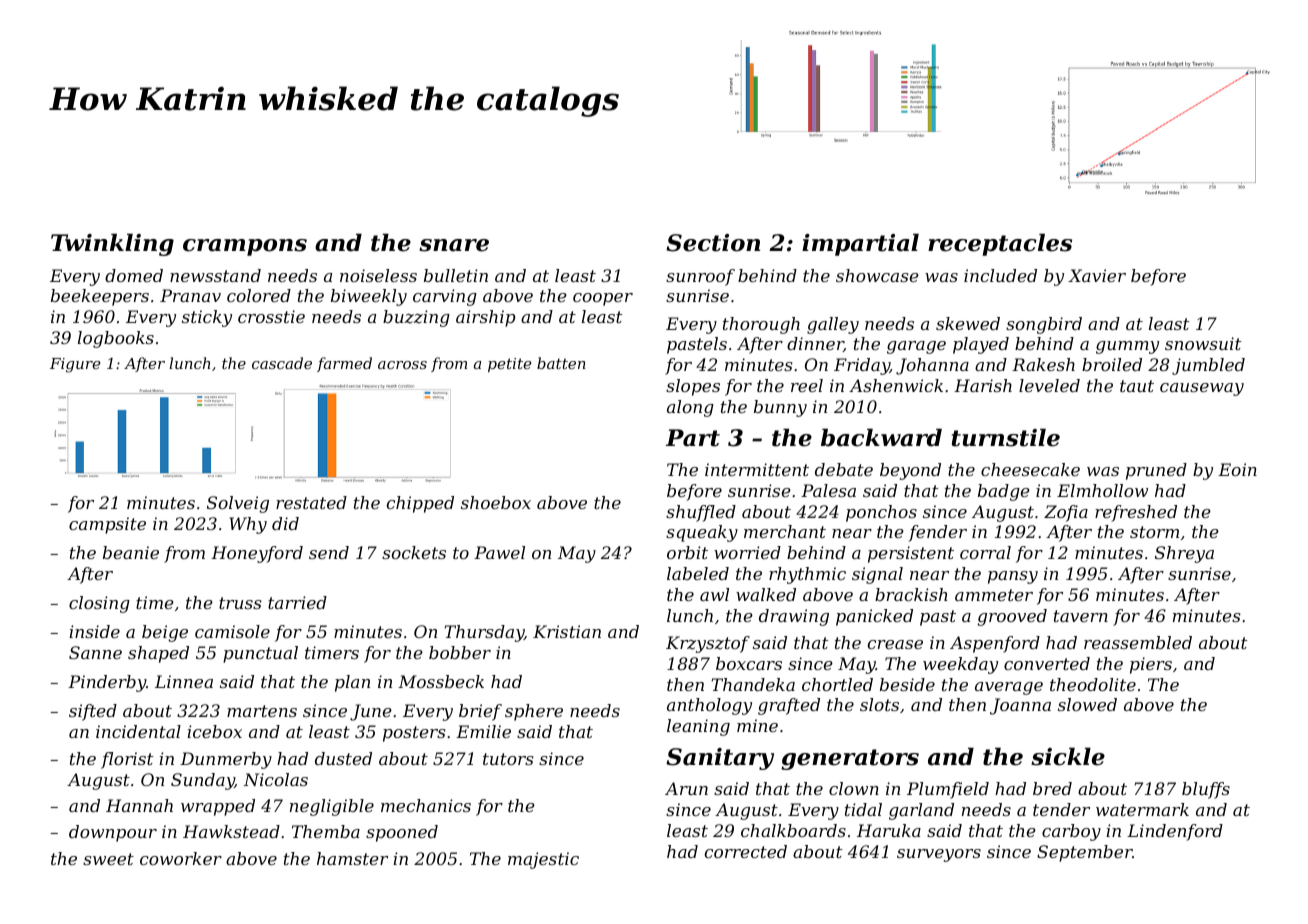 This screenshot has height=924, width=1308. I want to click on Section, so click(713, 243).
